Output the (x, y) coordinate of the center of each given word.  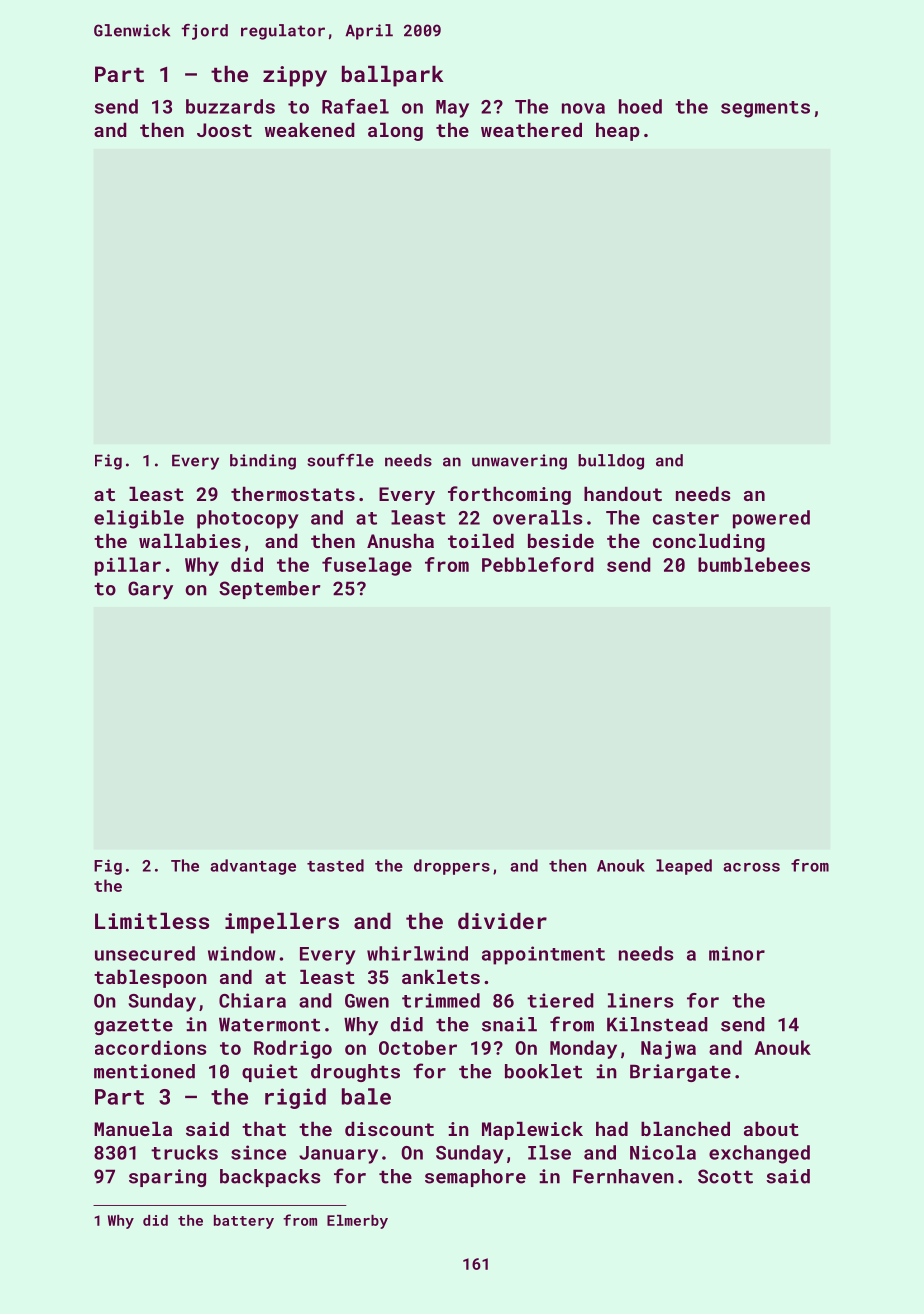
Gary (150, 590)
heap (618, 132)
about (771, 1129)
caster (686, 518)
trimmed (441, 1000)
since (258, 1152)
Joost (224, 130)
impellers (282, 923)
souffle (340, 460)
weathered (531, 130)
